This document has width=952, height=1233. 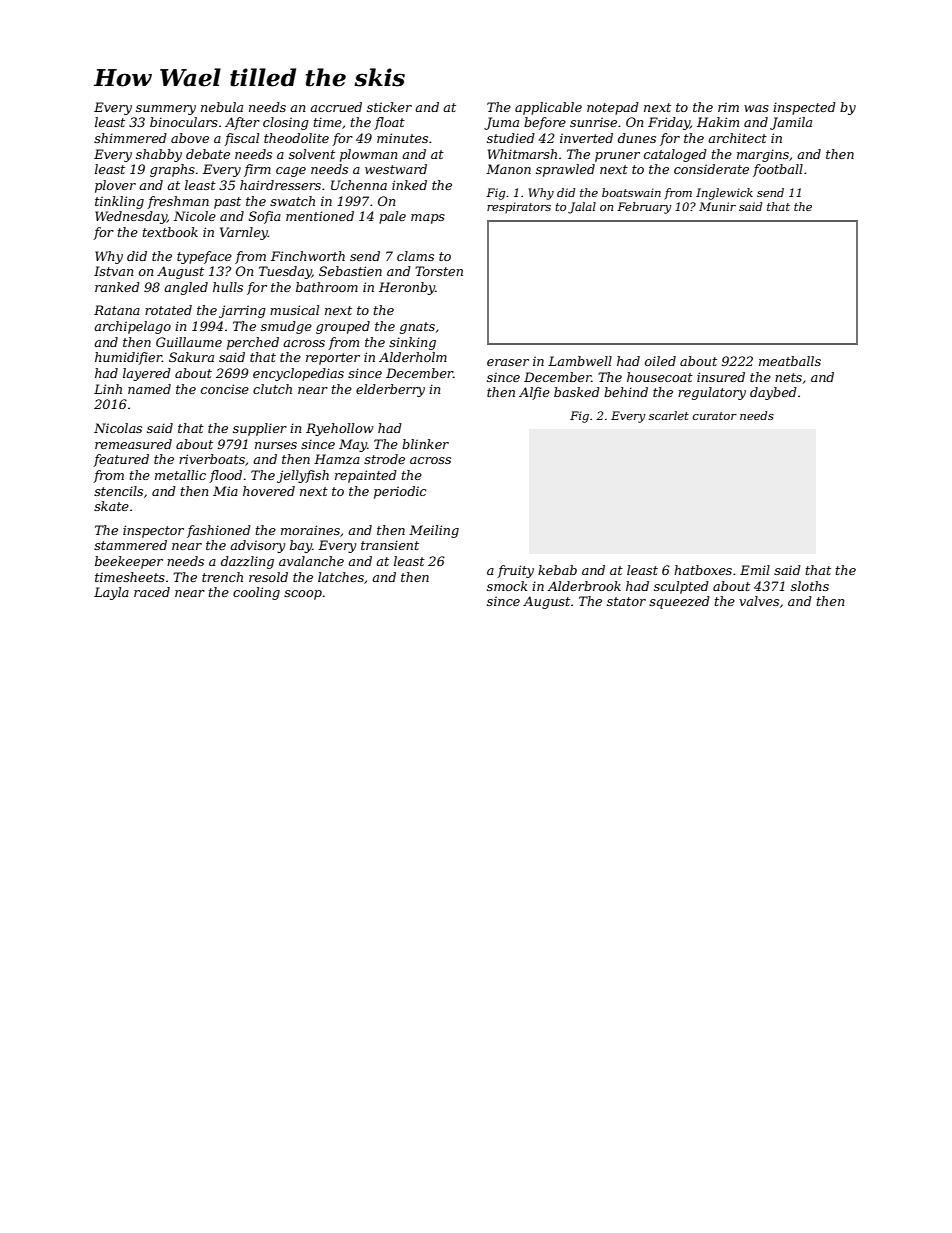 I want to click on periodic, so click(x=400, y=492).
